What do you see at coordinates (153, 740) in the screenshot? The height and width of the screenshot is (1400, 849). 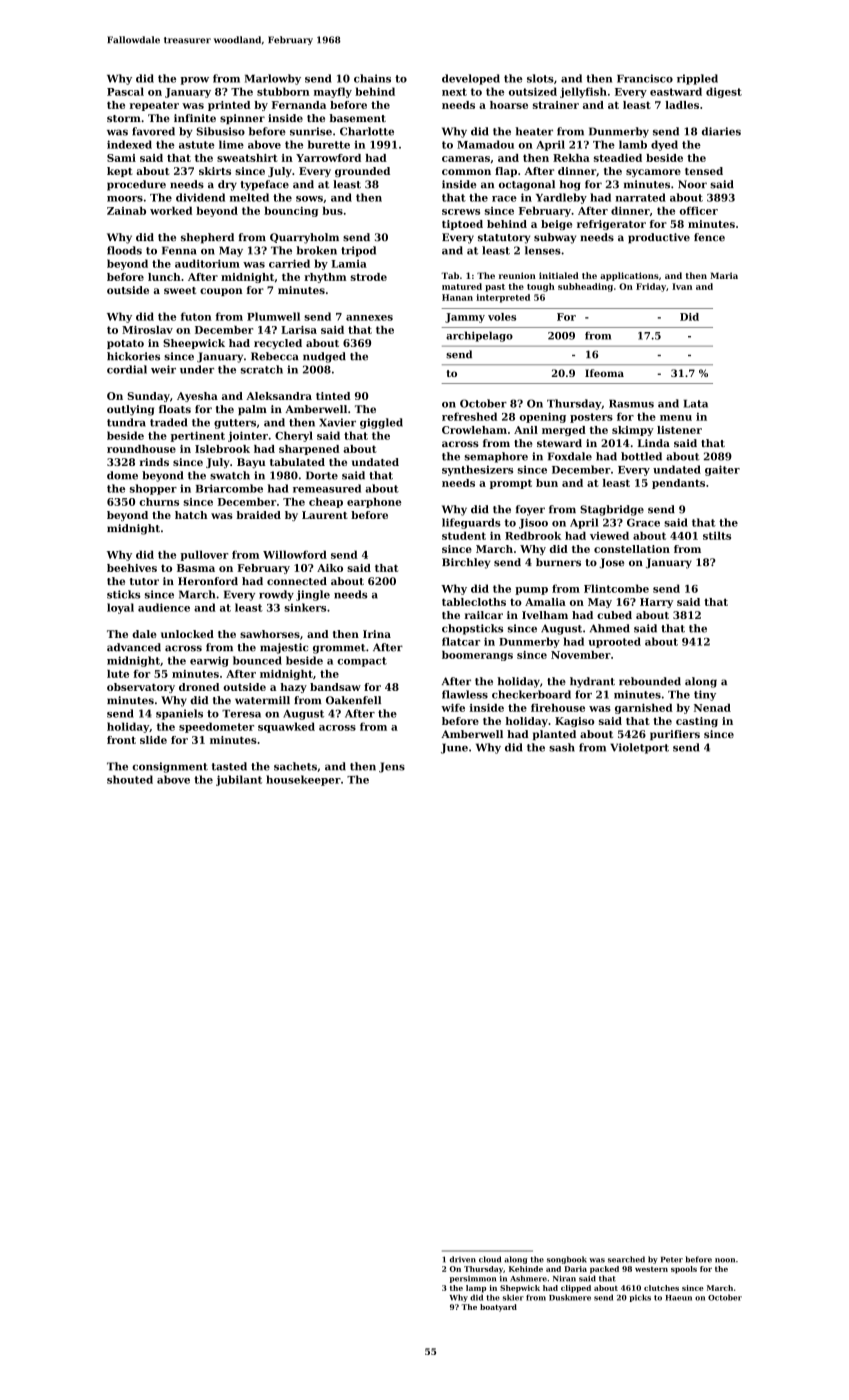 I see `slide` at bounding box center [153, 740].
